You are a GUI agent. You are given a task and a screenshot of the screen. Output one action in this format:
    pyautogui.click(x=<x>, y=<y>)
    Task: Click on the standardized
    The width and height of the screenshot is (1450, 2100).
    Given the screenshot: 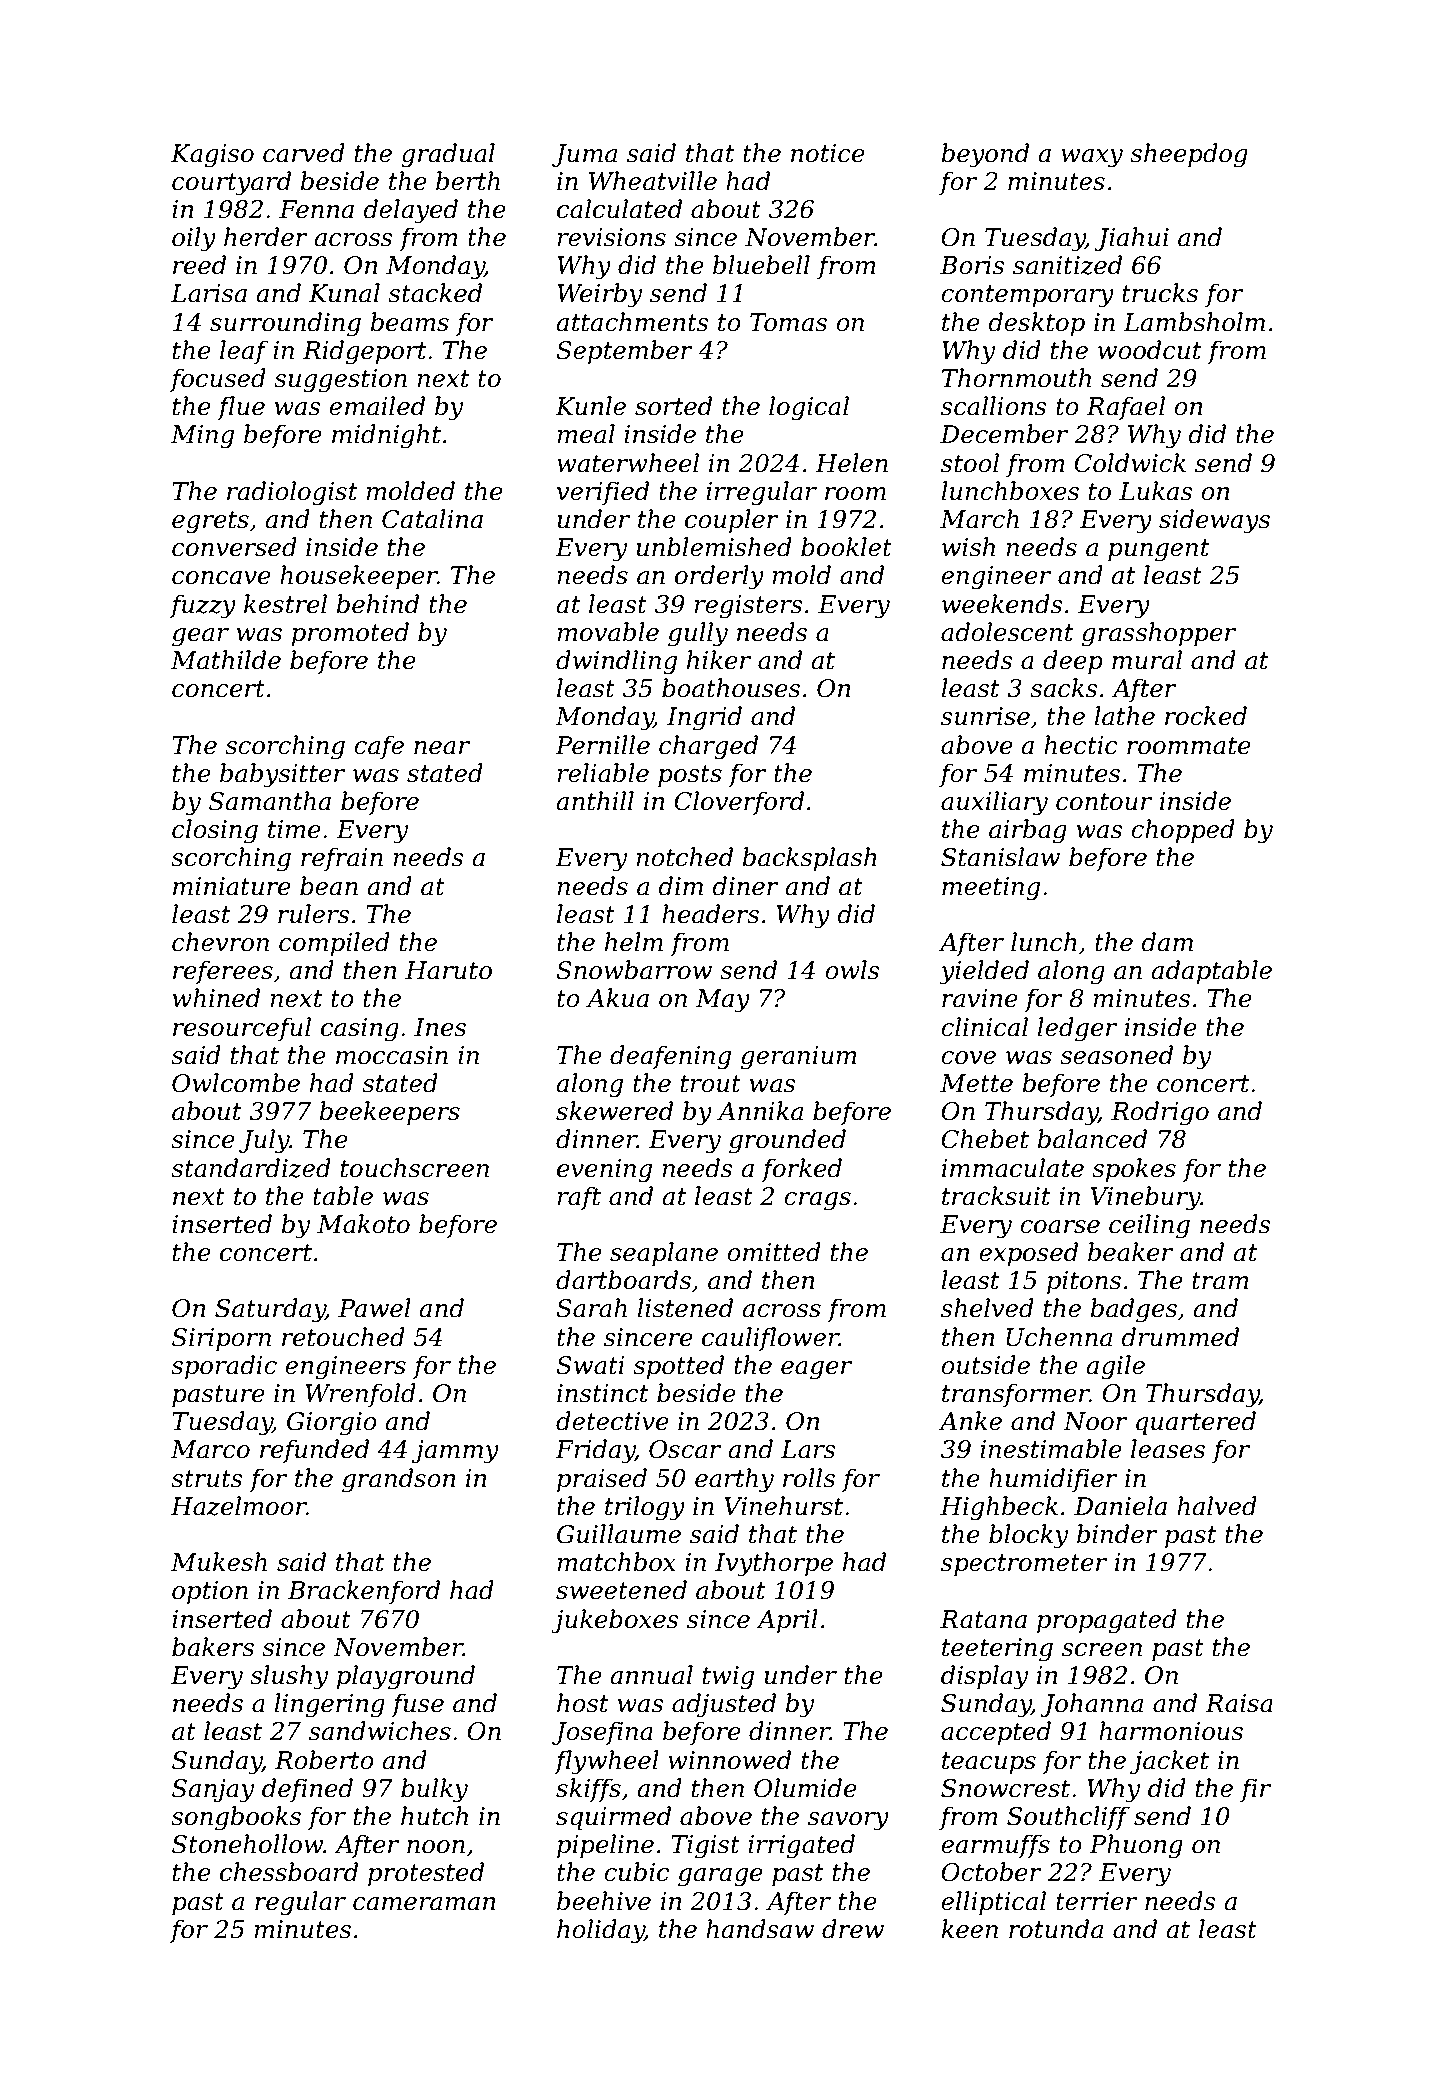 What is the action you would take?
    pyautogui.click(x=251, y=1168)
